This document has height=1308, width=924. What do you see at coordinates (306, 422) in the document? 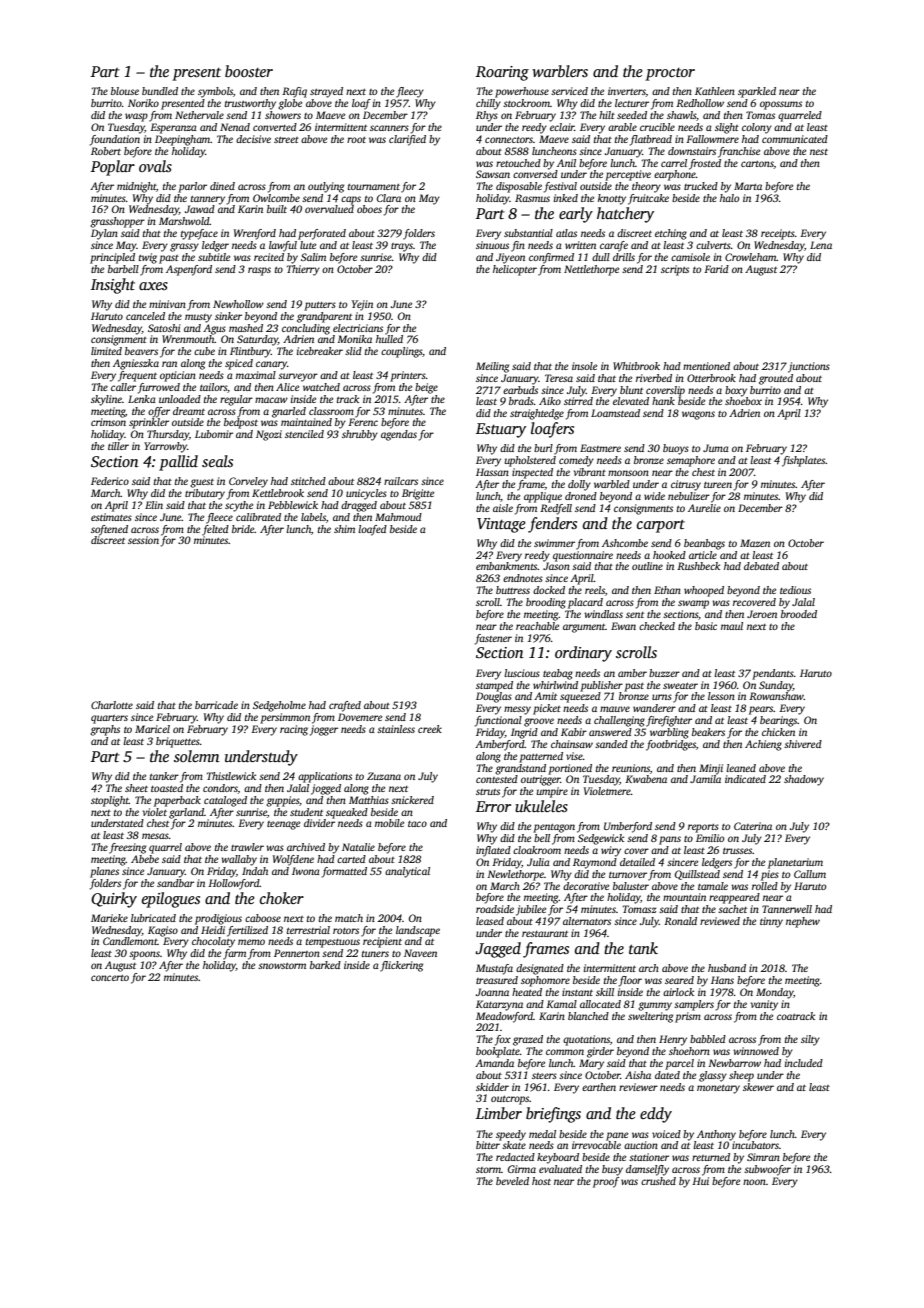
I see `maintained` at bounding box center [306, 422].
